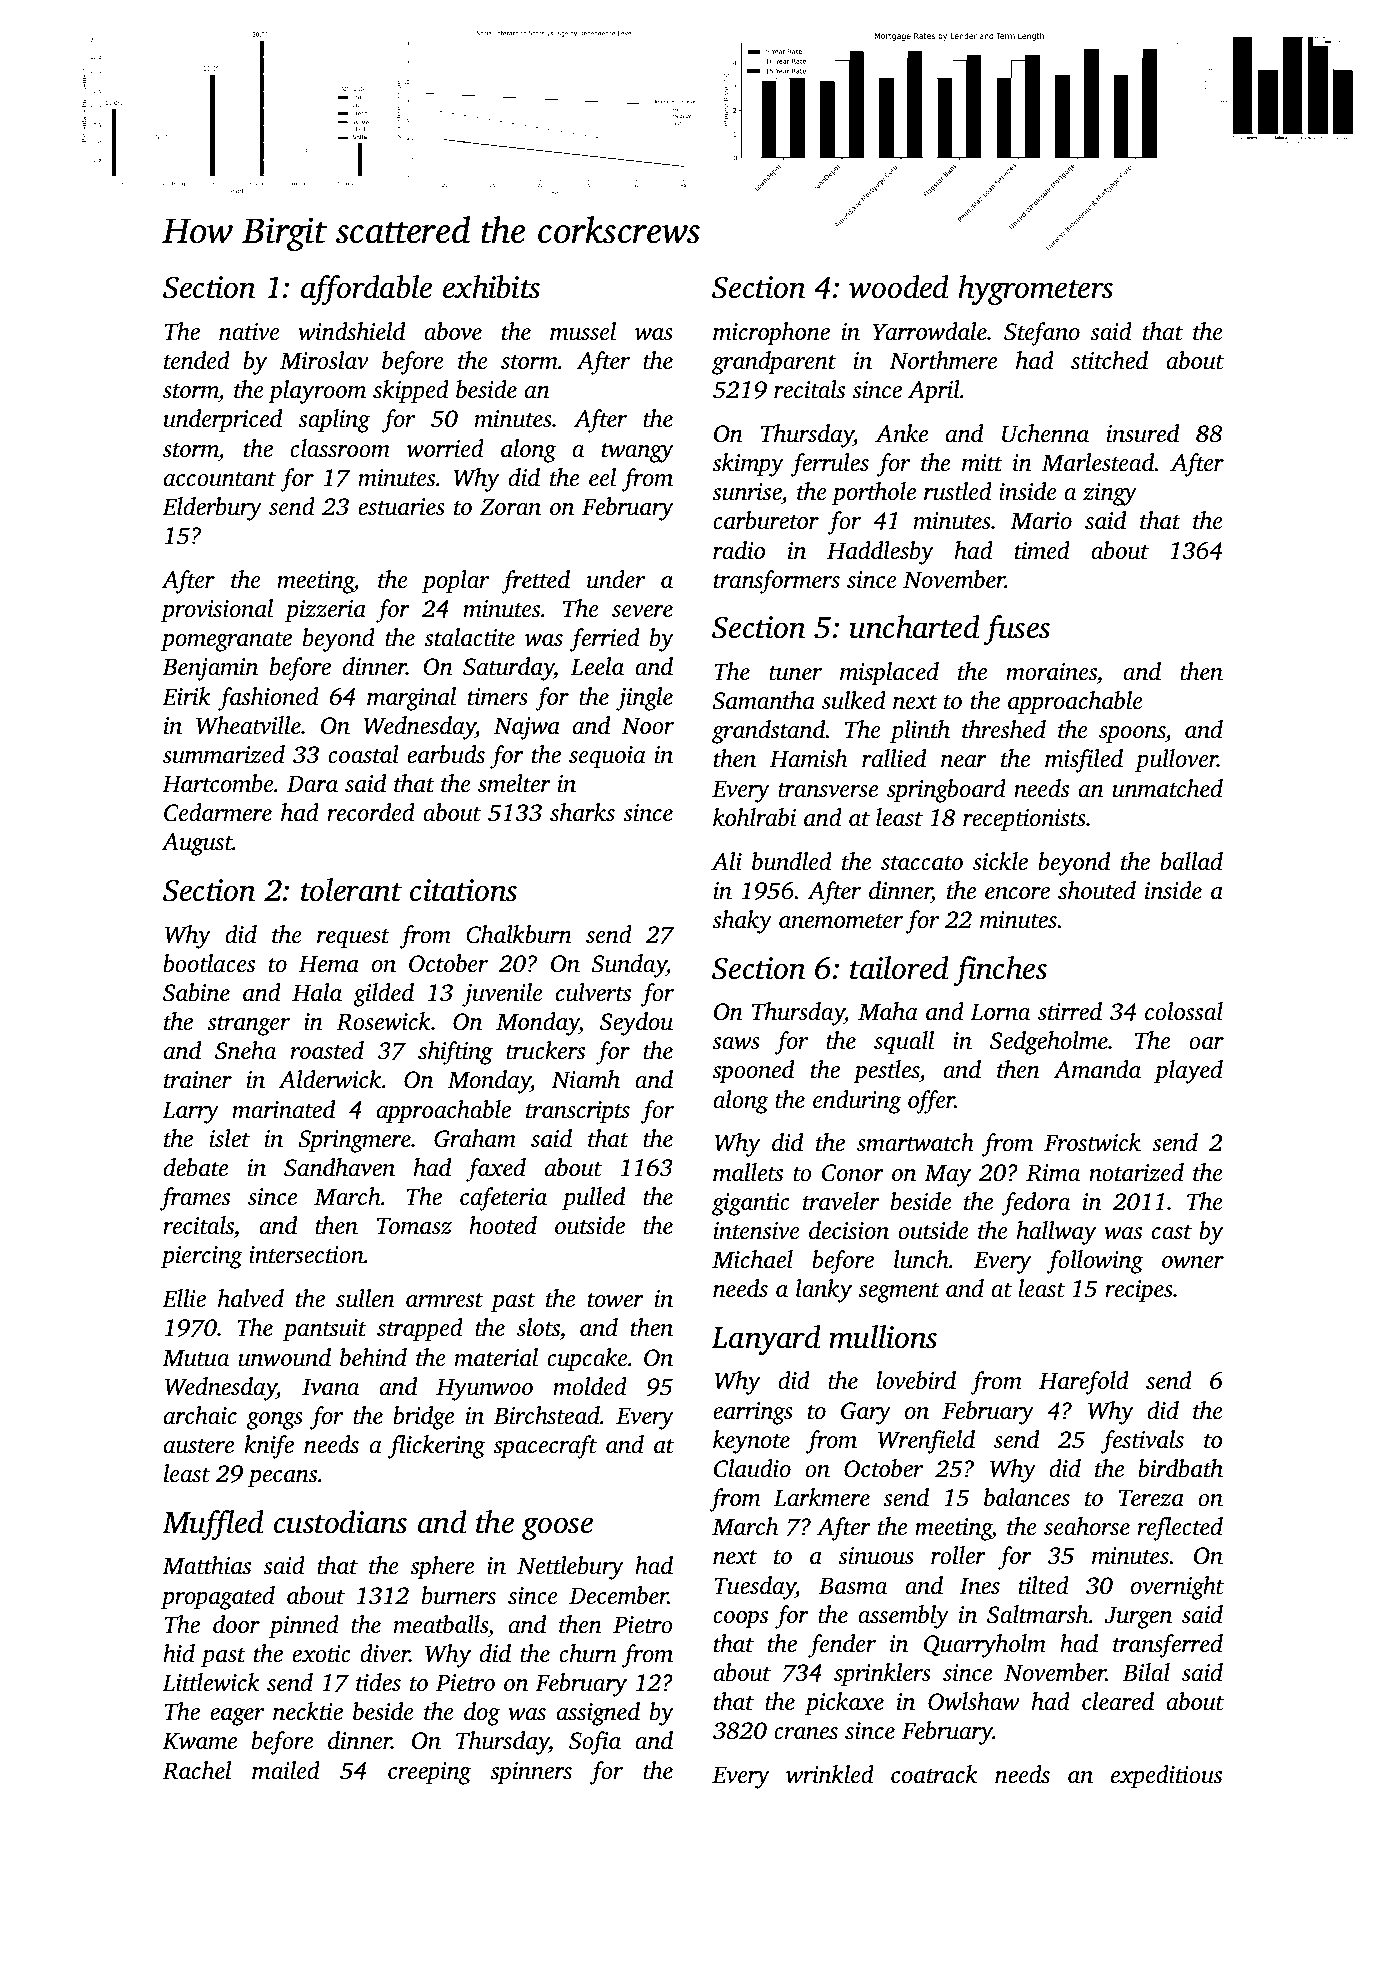 The height and width of the screenshot is (1969, 1386). What do you see at coordinates (186, 696) in the screenshot?
I see `Eirik` at bounding box center [186, 696].
